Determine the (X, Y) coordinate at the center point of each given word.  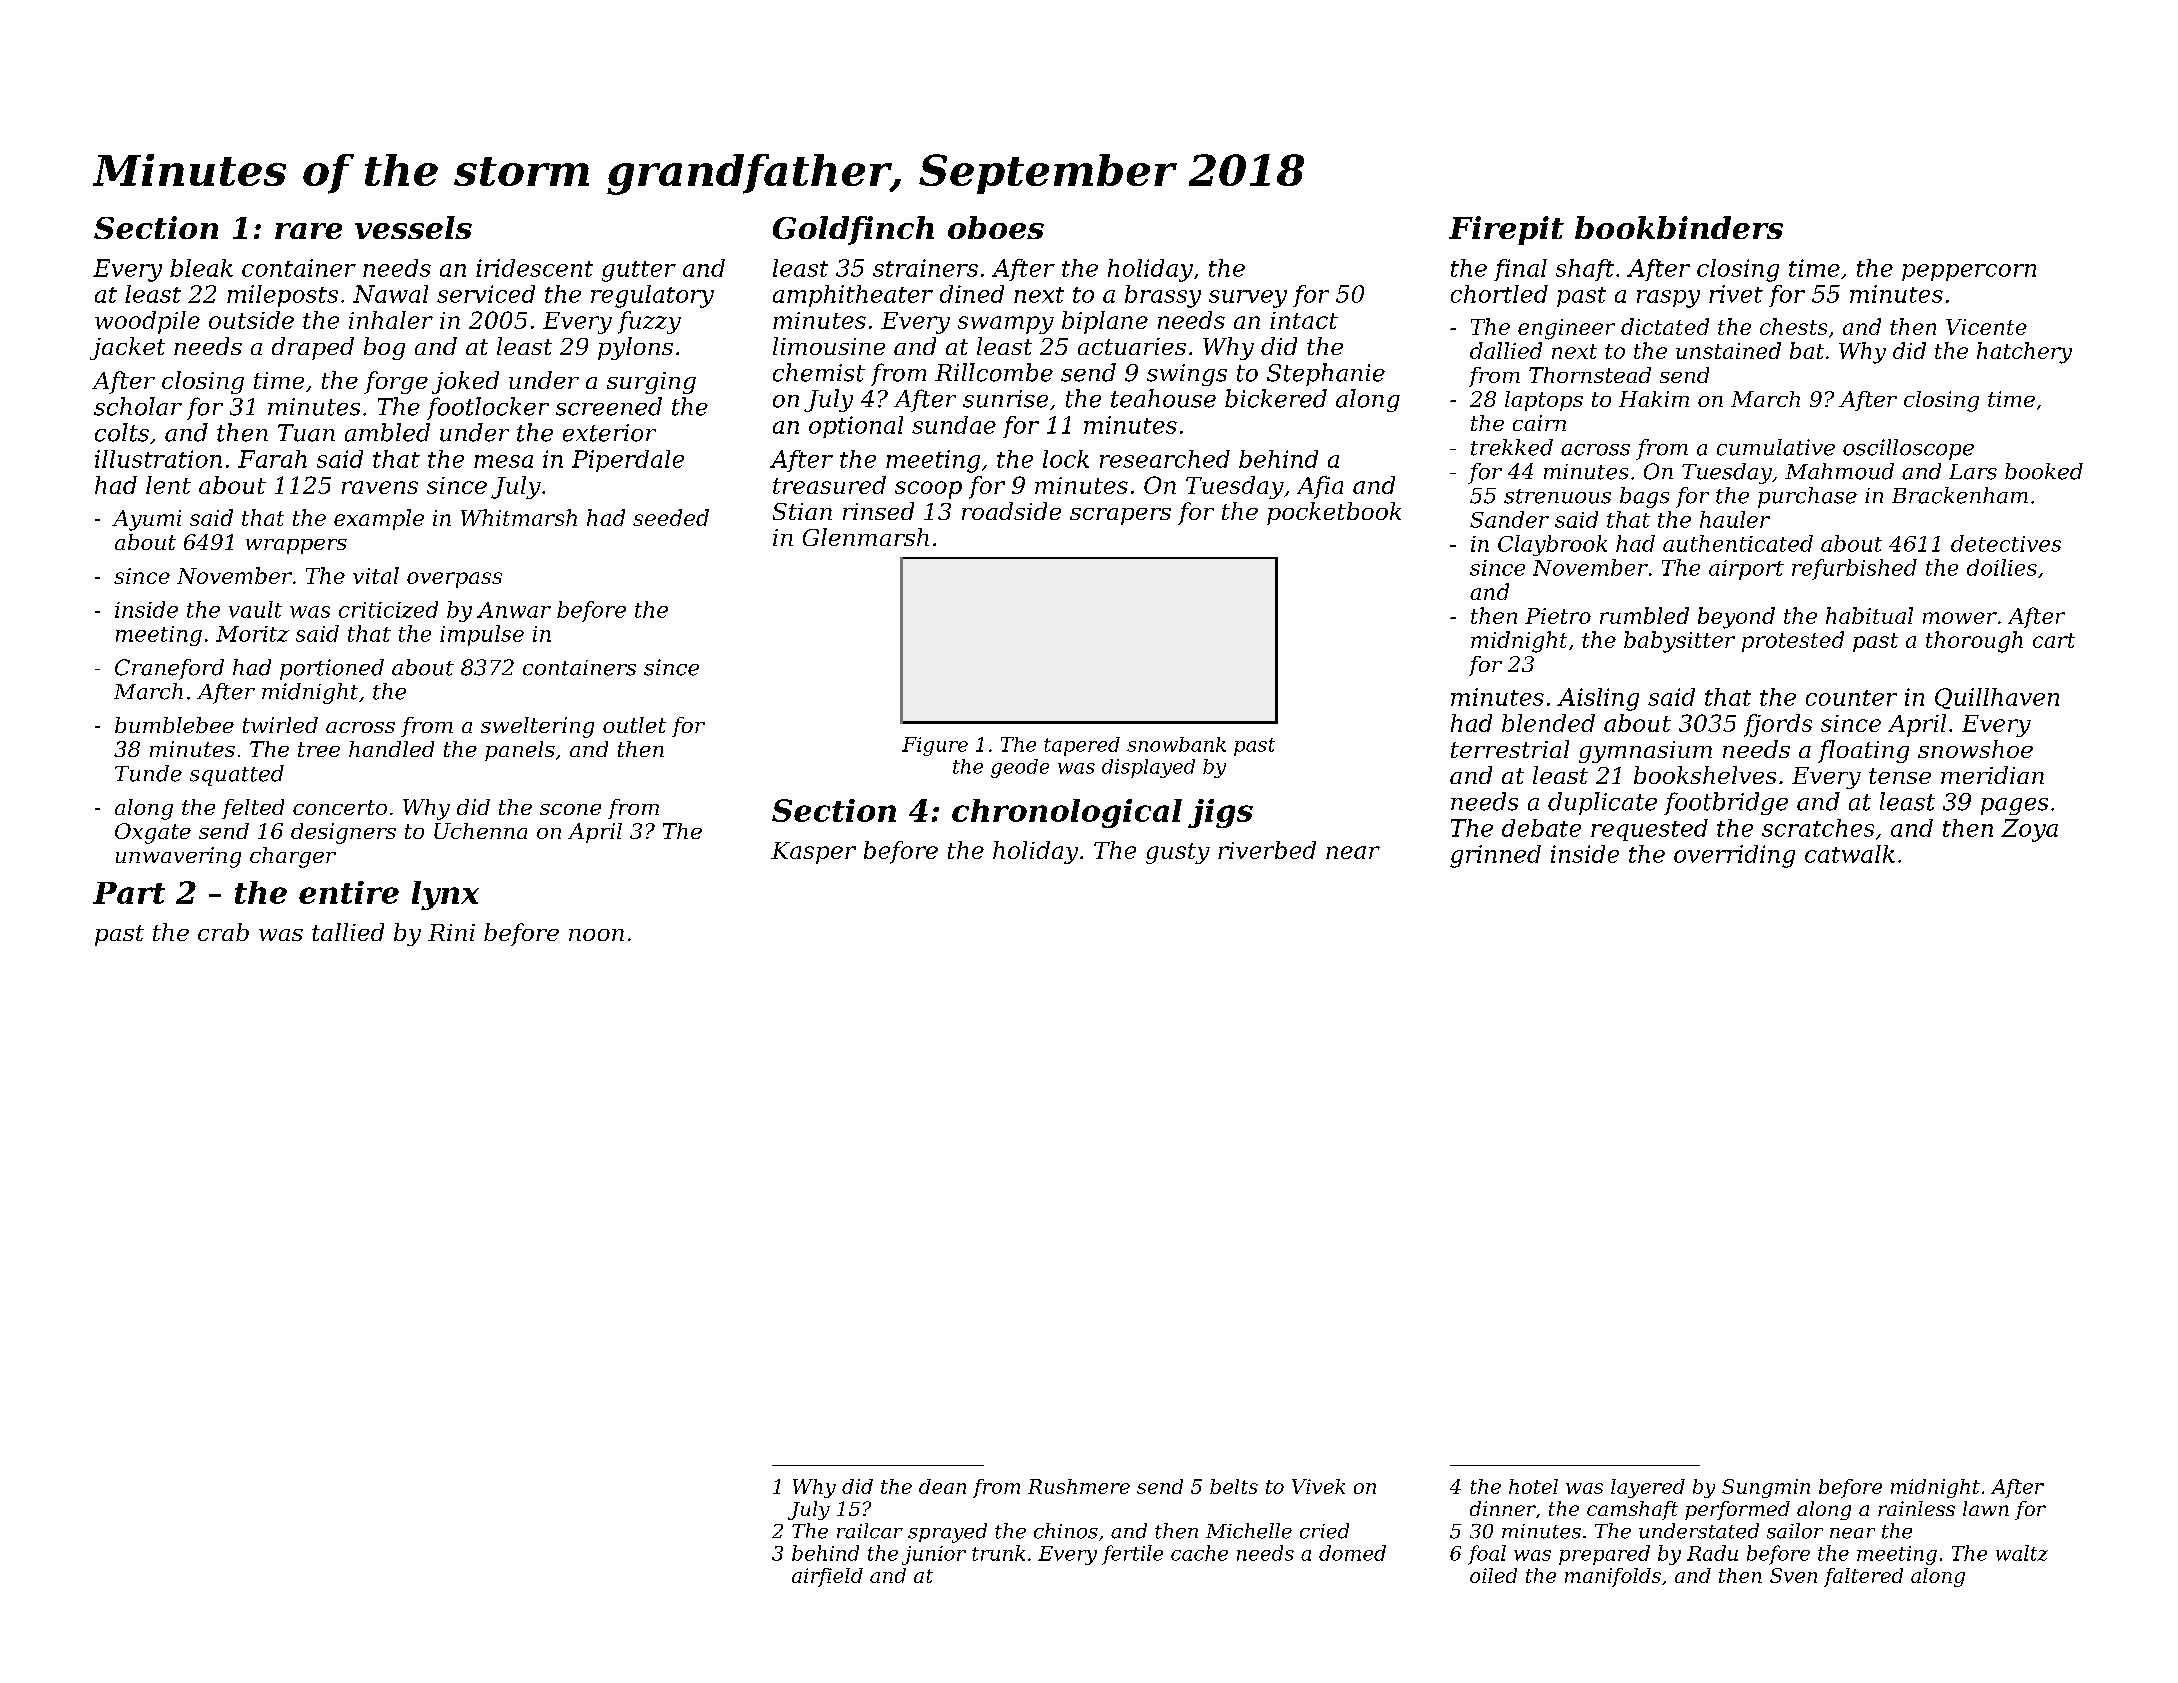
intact (1304, 320)
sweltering (537, 727)
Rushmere (1079, 1486)
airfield (827, 1577)
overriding (1734, 856)
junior (934, 1555)
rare (308, 231)
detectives (2006, 543)
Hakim (1654, 399)
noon (596, 935)
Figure (935, 746)
